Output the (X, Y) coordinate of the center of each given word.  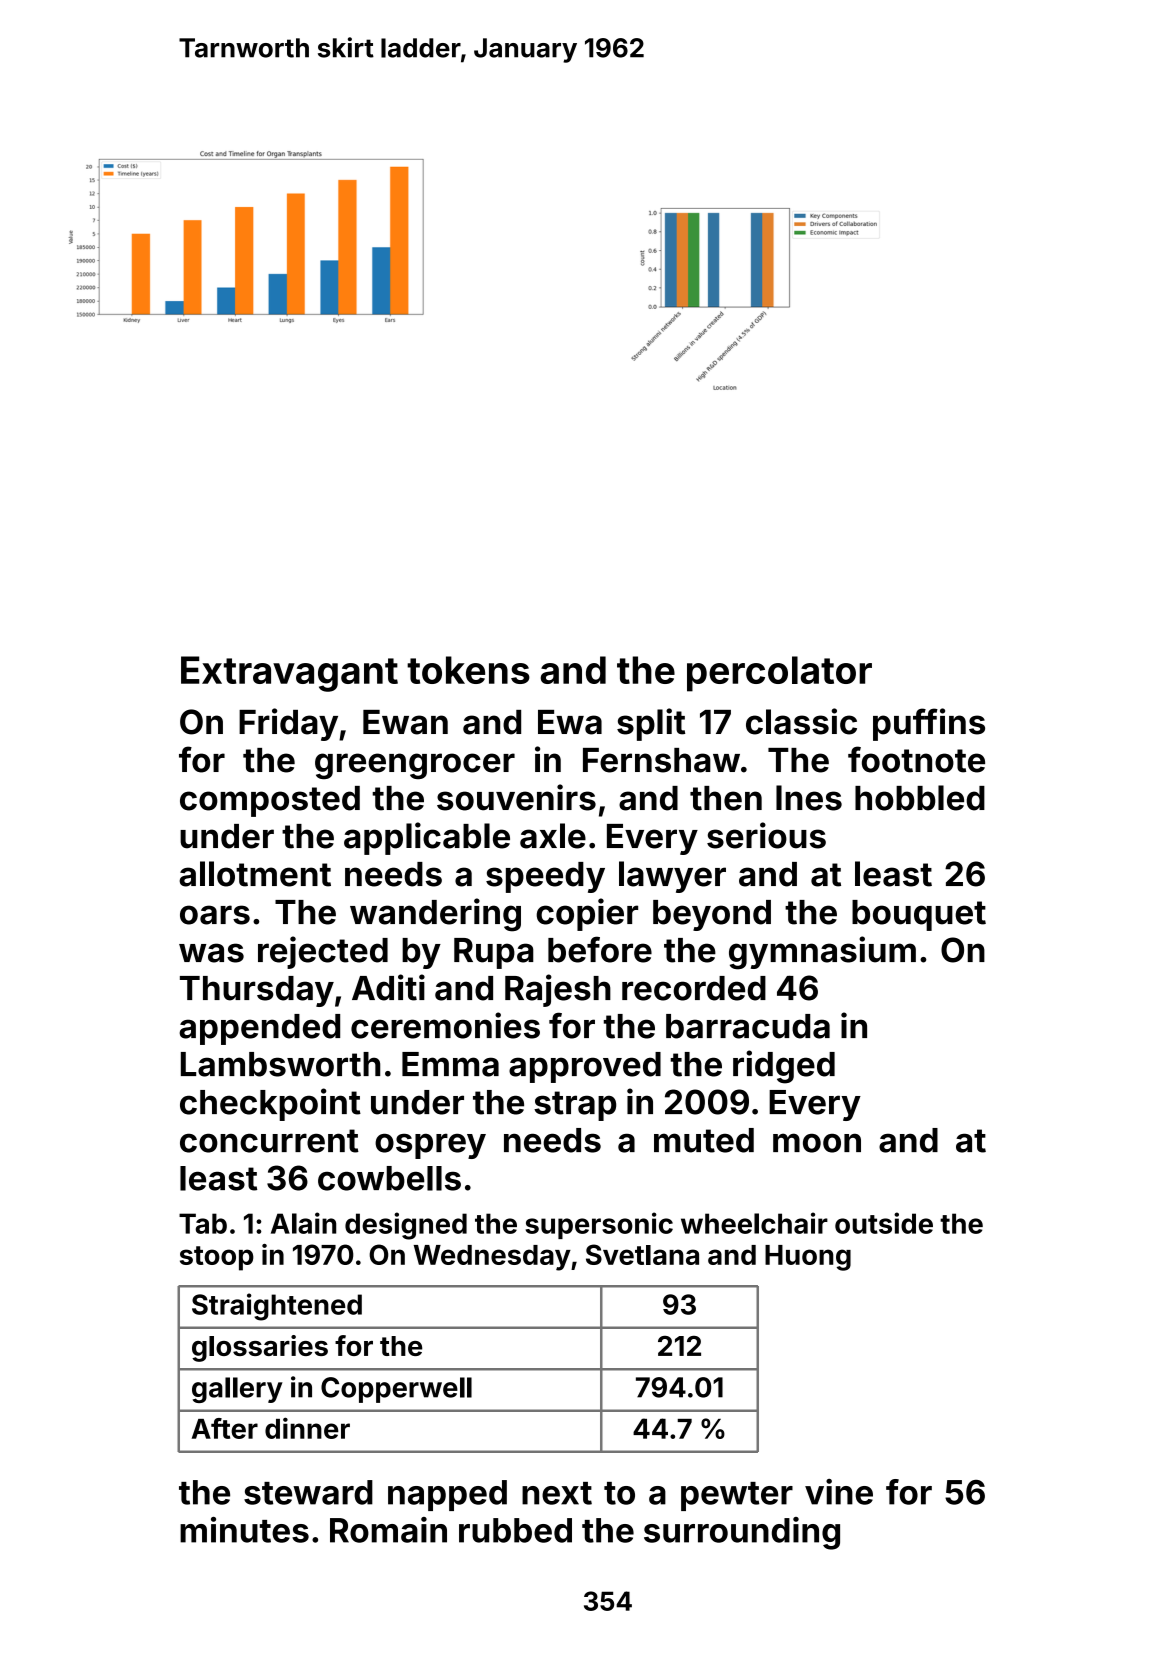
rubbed (515, 1530)
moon (817, 1143)
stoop (217, 1258)
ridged (784, 1067)
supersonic (599, 1225)
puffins (929, 724)
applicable (427, 838)
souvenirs (516, 797)
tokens (468, 670)
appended (259, 1029)
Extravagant (289, 674)
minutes (244, 1530)
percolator (779, 674)
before (600, 949)
